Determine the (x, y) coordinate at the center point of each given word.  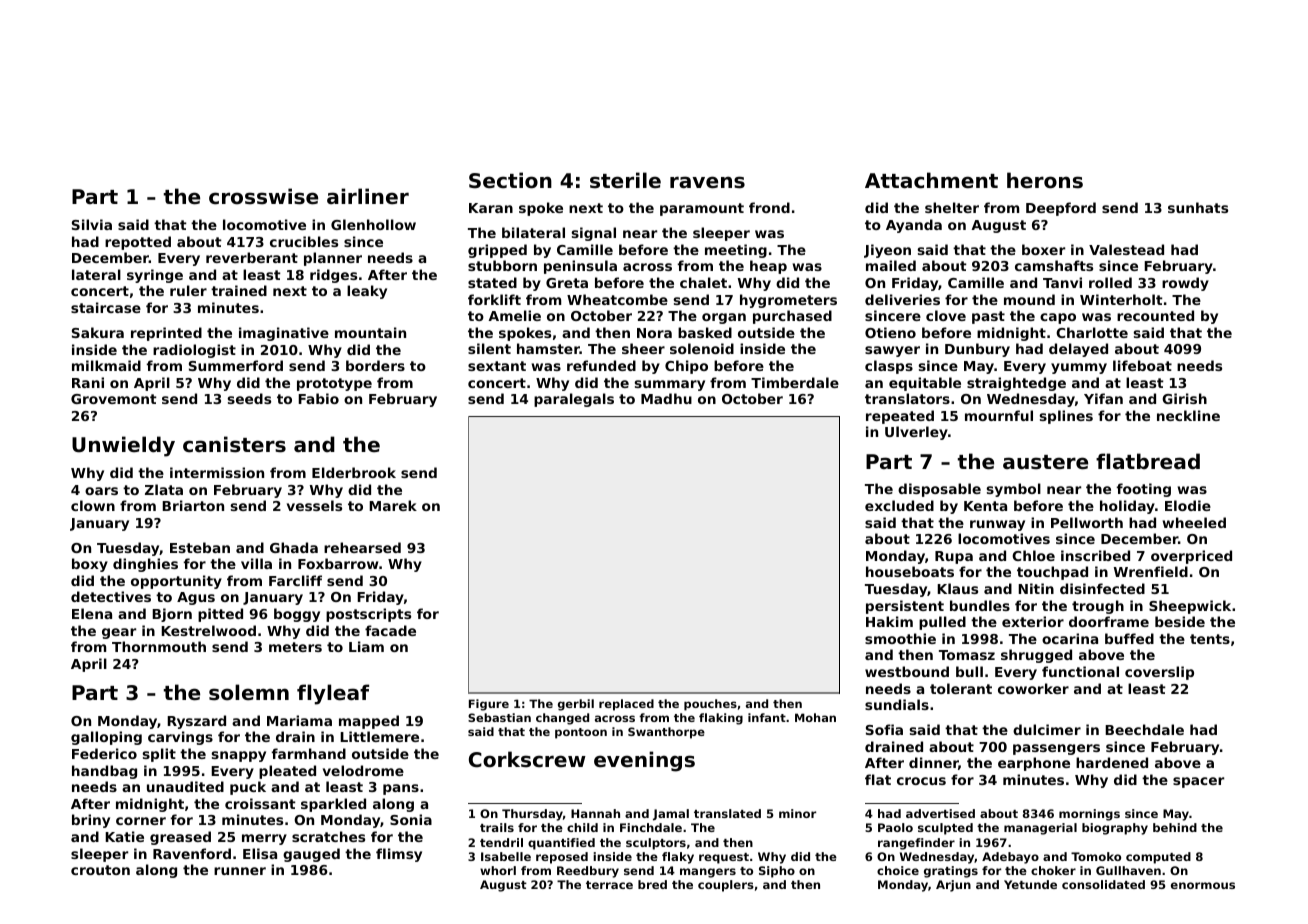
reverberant (252, 257)
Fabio (318, 398)
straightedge (1016, 384)
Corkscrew (527, 759)
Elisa (260, 853)
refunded (601, 365)
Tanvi (1062, 282)
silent (489, 348)
